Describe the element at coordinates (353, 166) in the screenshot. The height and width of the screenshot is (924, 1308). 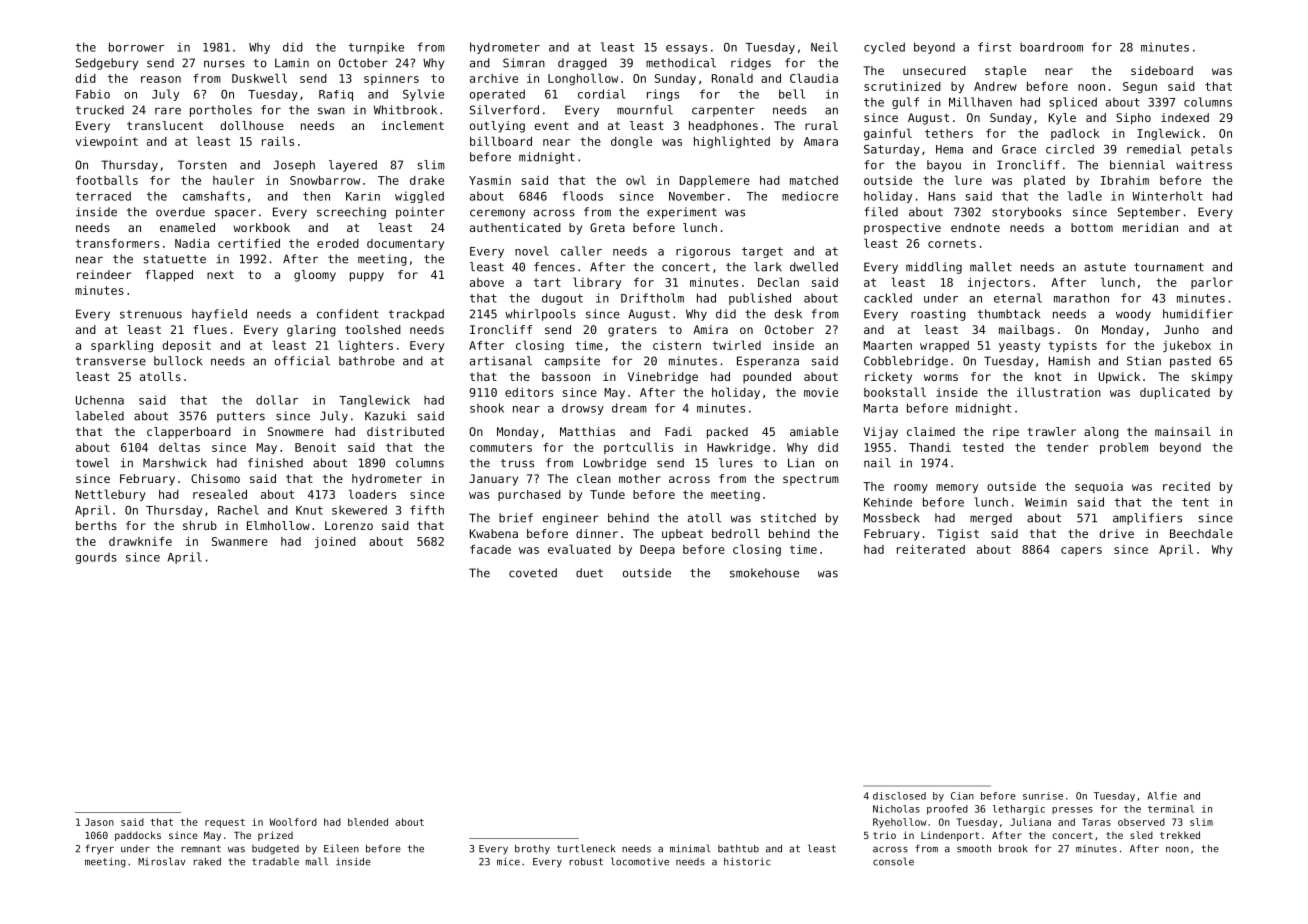
I see `layered` at that location.
